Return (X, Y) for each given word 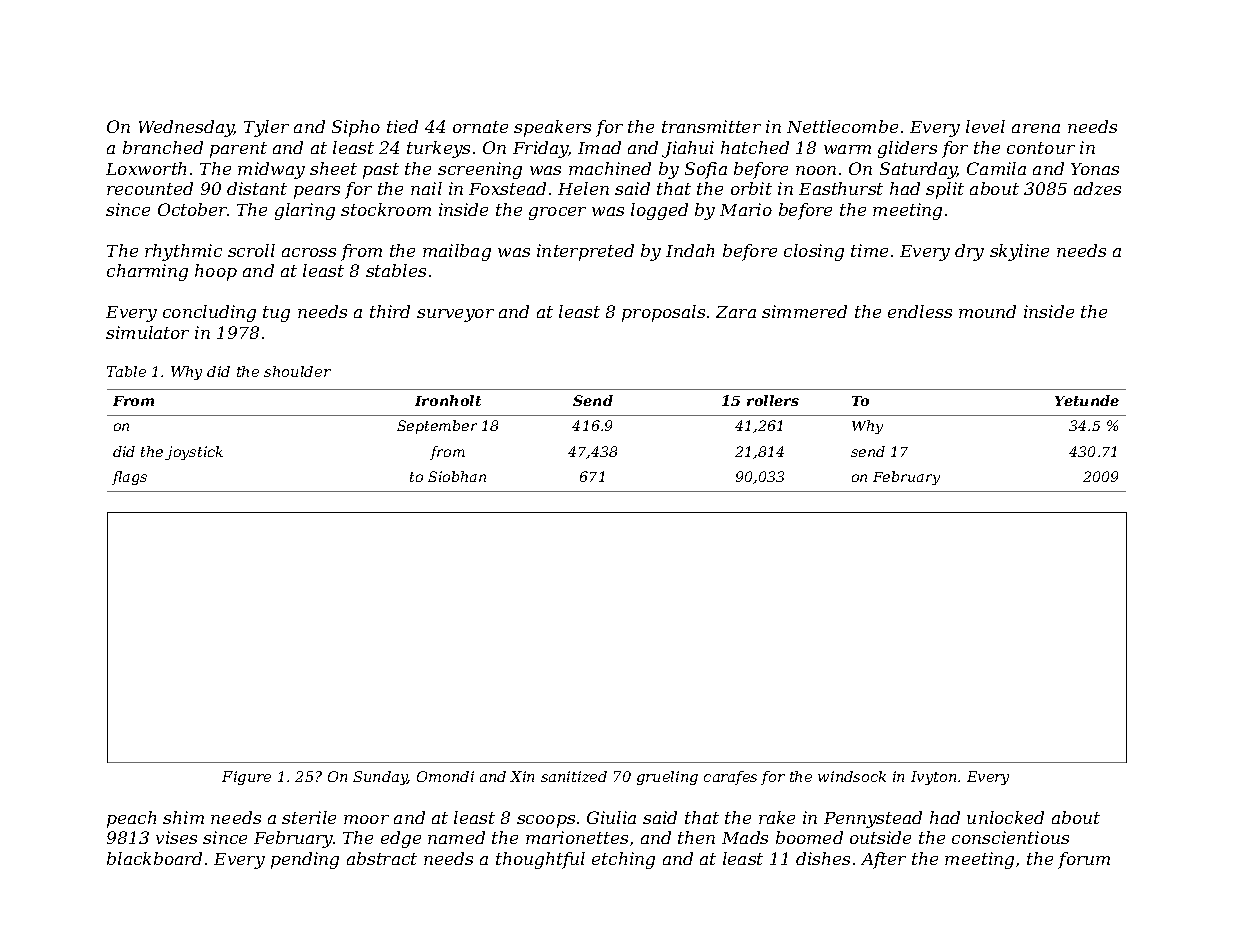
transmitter (711, 126)
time (869, 250)
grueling (667, 778)
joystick (194, 453)
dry (969, 252)
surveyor (455, 315)
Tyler (266, 128)
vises (176, 837)
